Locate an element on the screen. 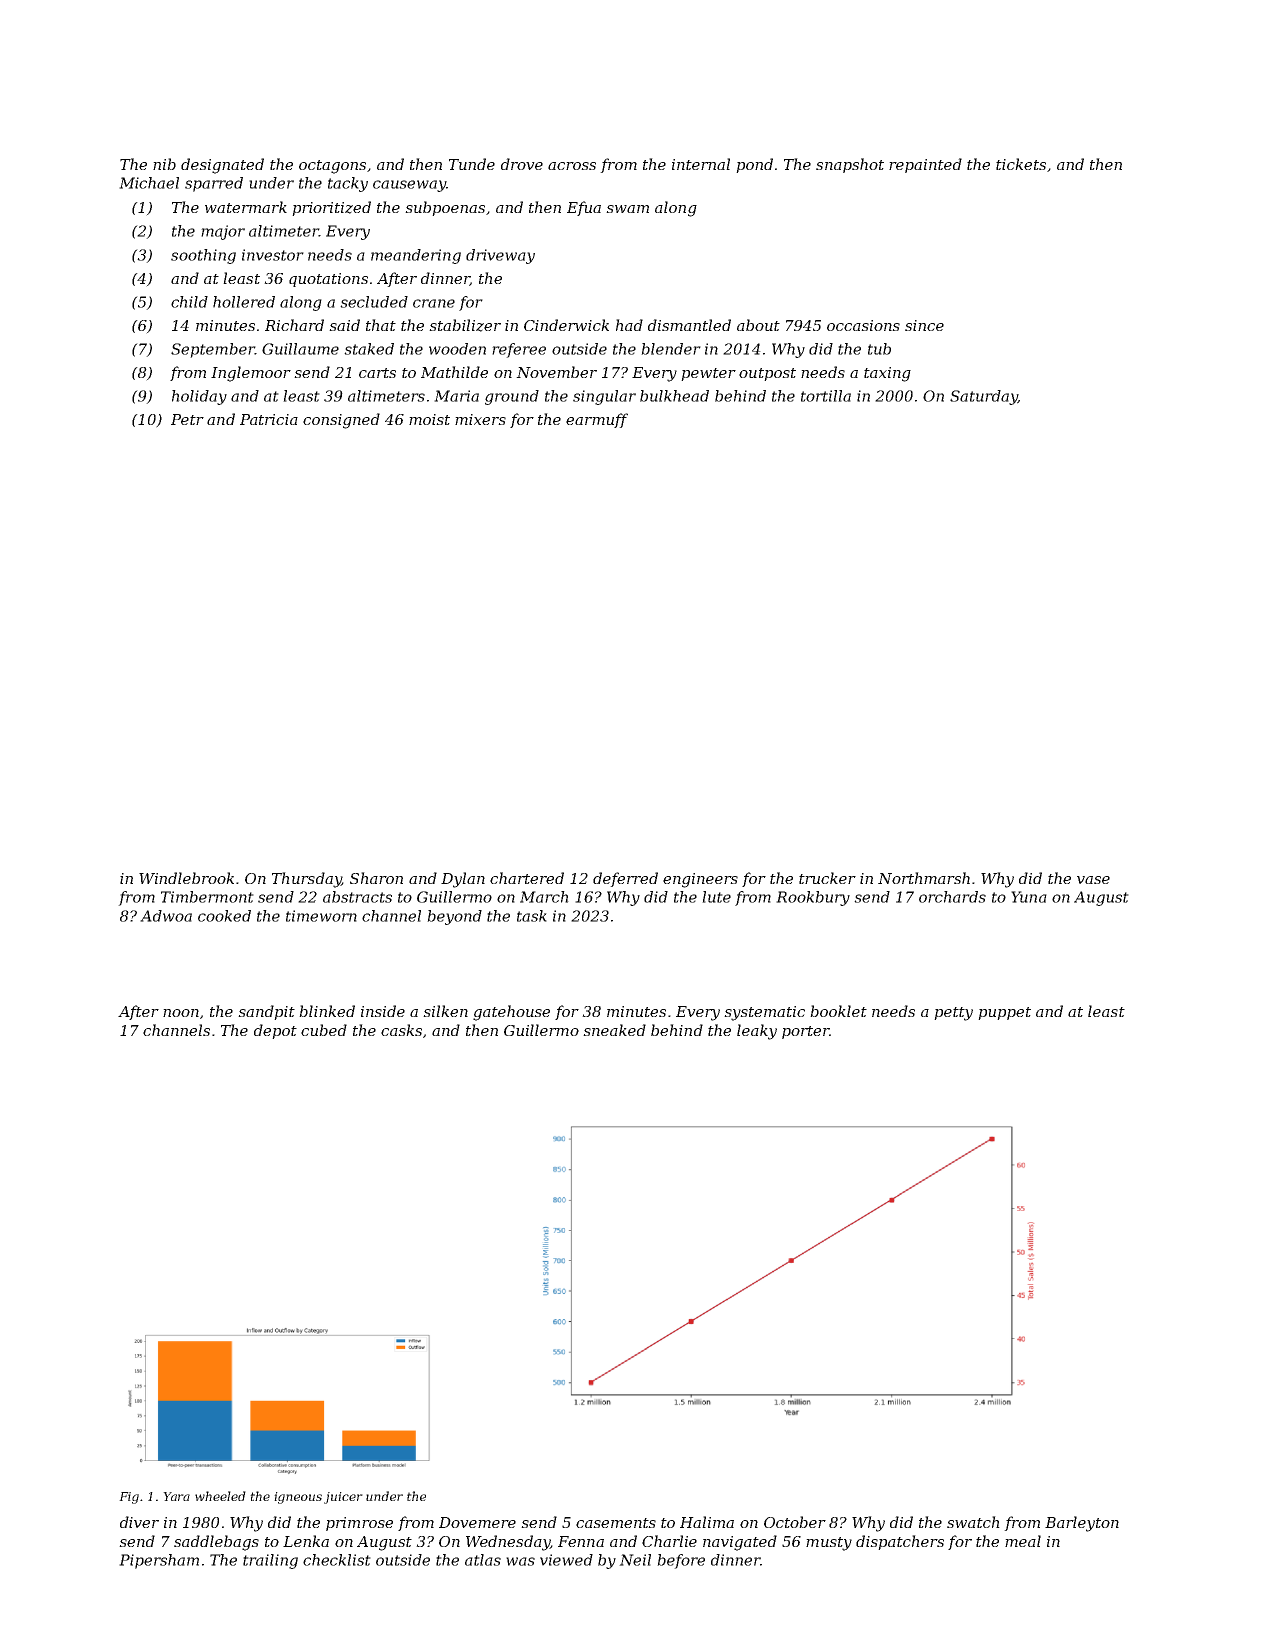 The height and width of the screenshot is (1633, 1262). earmuff is located at coordinates (597, 420).
